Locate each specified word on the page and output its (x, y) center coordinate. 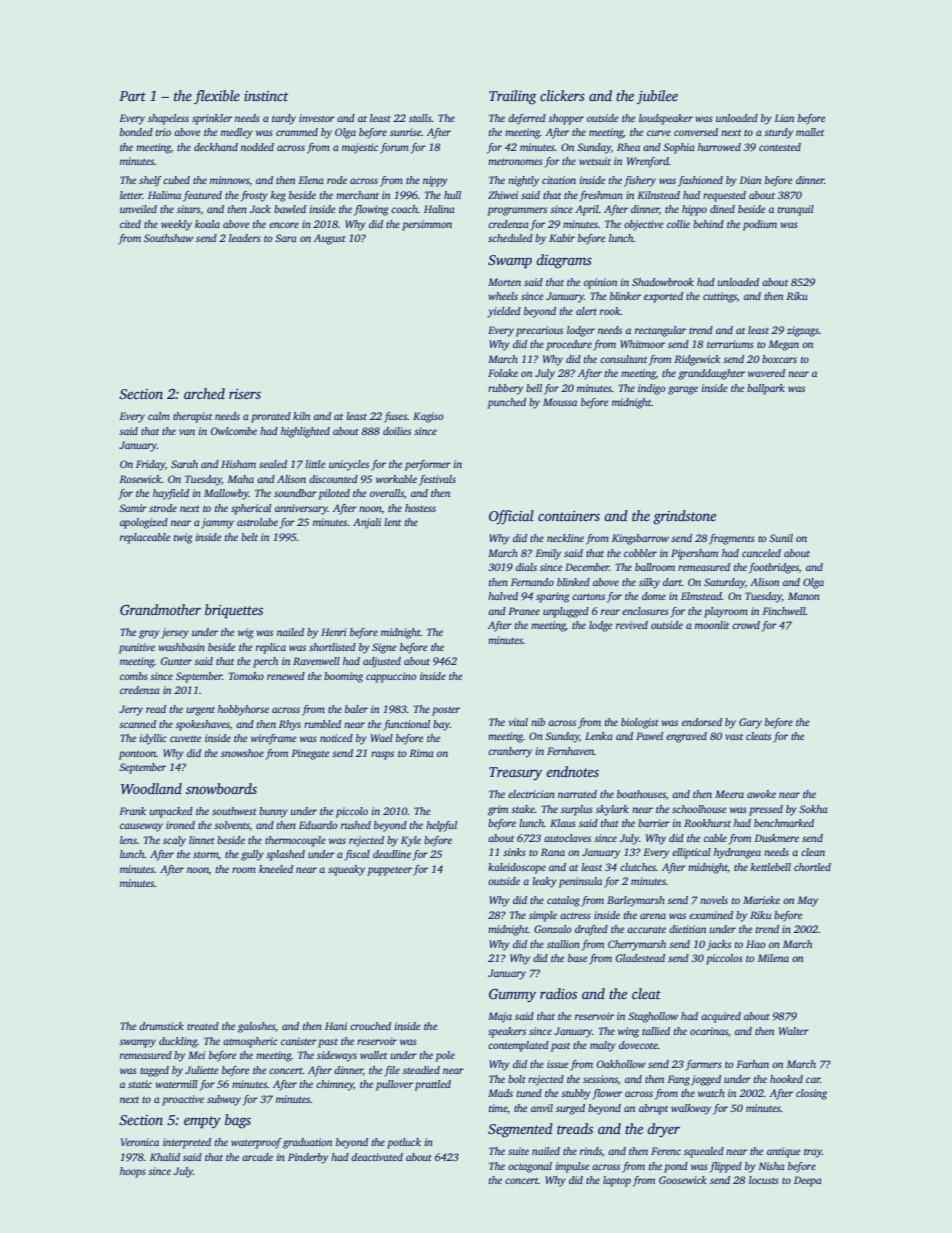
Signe (384, 648)
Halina (439, 209)
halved (503, 596)
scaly (174, 841)
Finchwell (784, 611)
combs (134, 676)
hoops (133, 1172)
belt (249, 537)
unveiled (138, 209)
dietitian (687, 929)
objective (643, 225)
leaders (245, 238)
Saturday (724, 583)
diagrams (564, 261)
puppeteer (389, 871)
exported (663, 297)
